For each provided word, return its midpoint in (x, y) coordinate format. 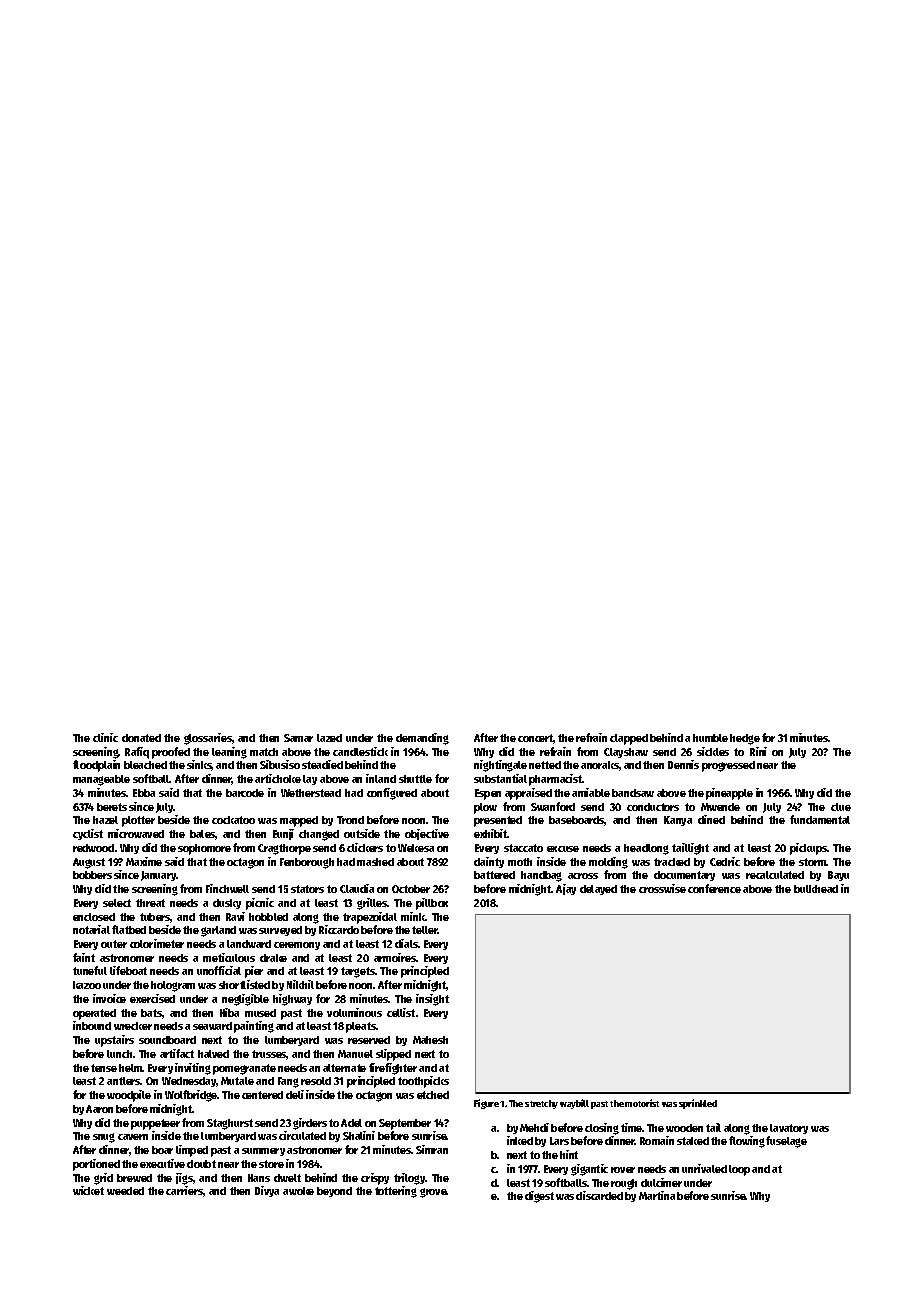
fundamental (820, 819)
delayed (598, 890)
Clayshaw (626, 753)
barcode (245, 793)
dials (406, 943)
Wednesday (189, 1082)
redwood (93, 848)
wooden (684, 1128)
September (405, 1124)
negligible (245, 1000)
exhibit (491, 833)
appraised (528, 794)
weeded (125, 1191)
